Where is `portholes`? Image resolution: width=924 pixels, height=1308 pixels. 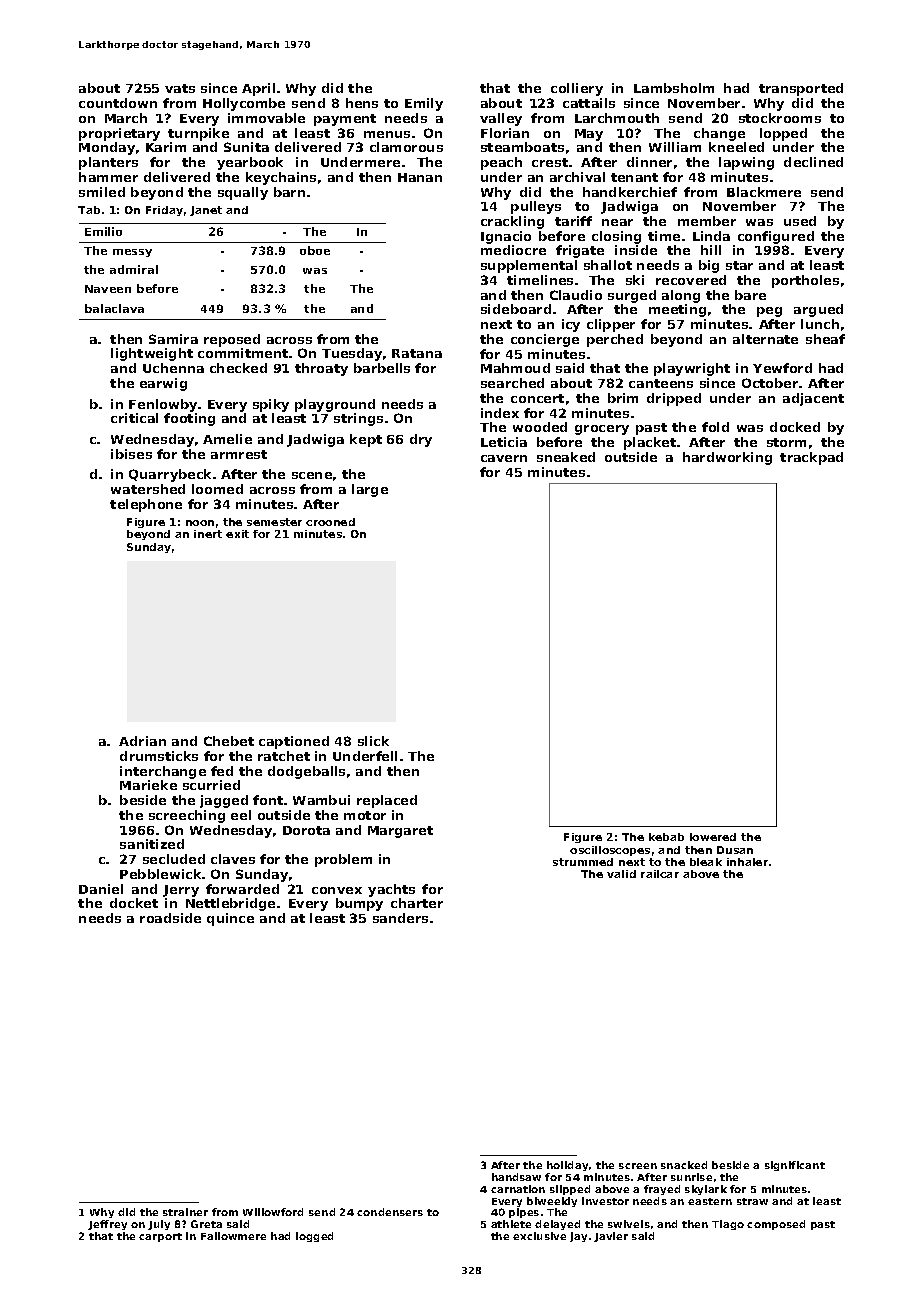 portholes is located at coordinates (805, 281).
